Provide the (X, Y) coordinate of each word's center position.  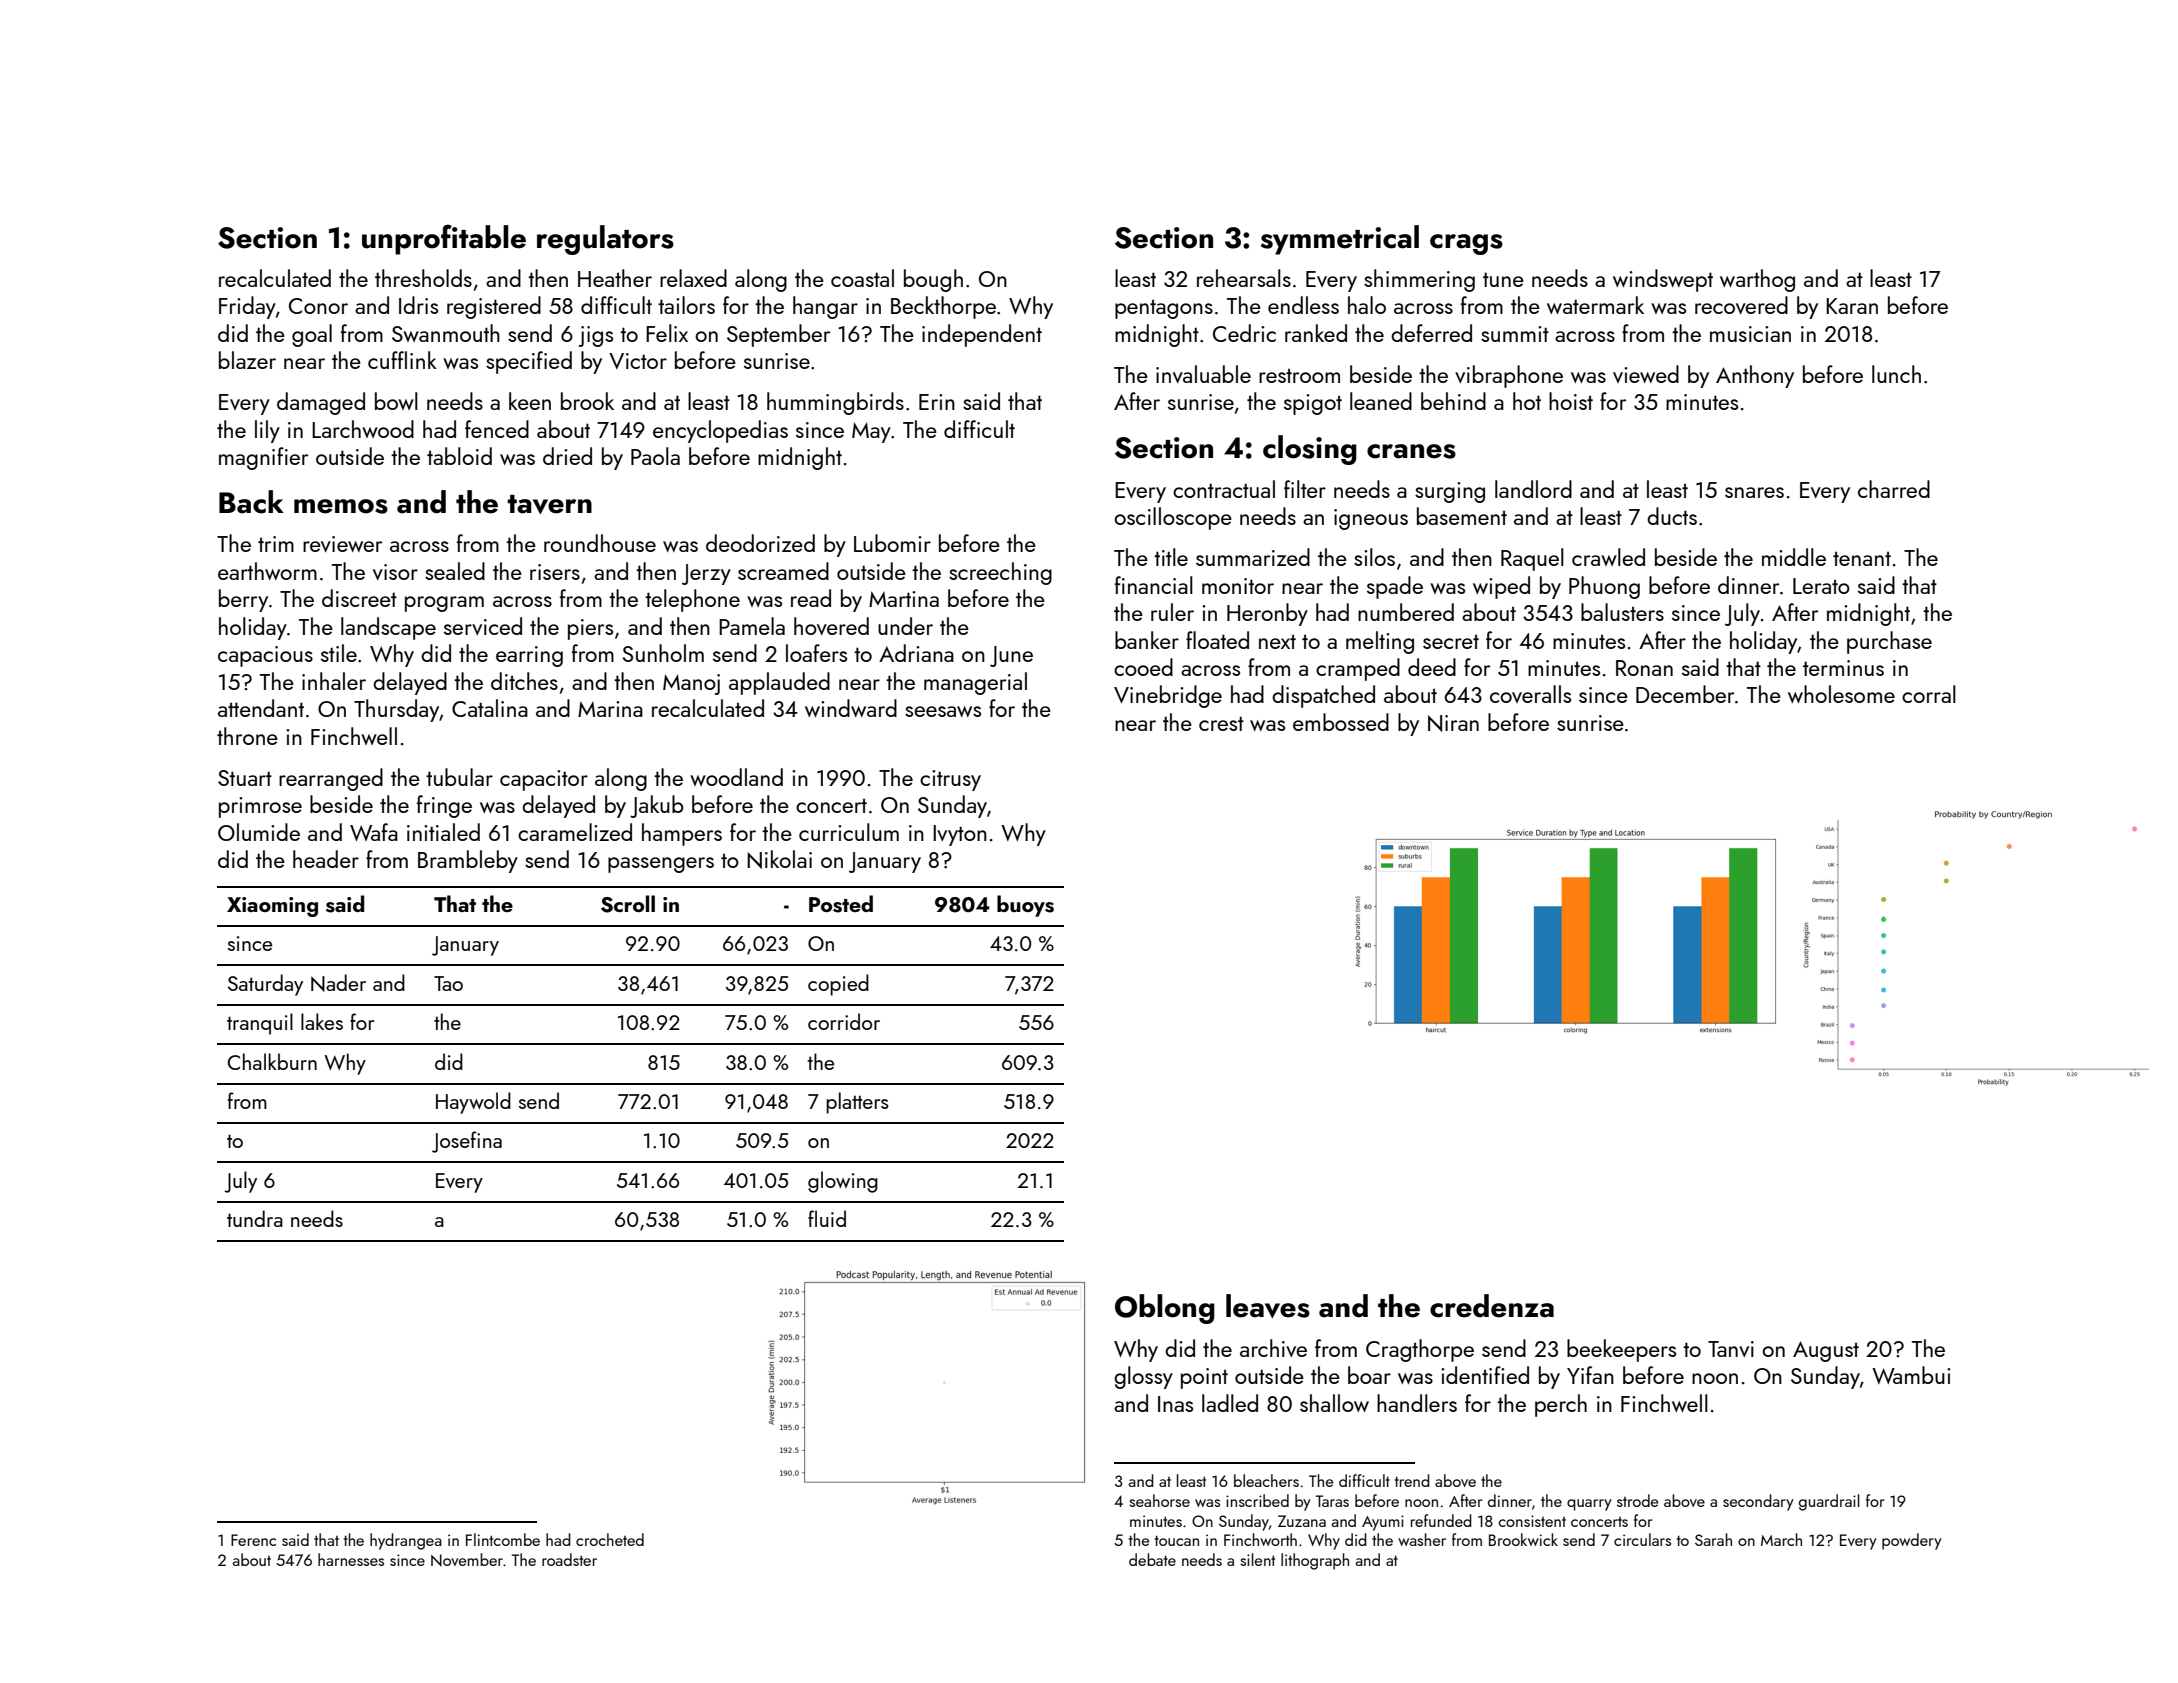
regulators (605, 240)
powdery (1912, 1541)
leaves (1268, 1306)
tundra (255, 1218)
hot (1527, 401)
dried (567, 456)
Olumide (259, 832)
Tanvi (1731, 1349)
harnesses (351, 1559)
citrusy (950, 780)
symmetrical (1340, 240)
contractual (1224, 489)
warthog (1757, 280)
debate (1152, 1559)
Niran (1453, 723)
